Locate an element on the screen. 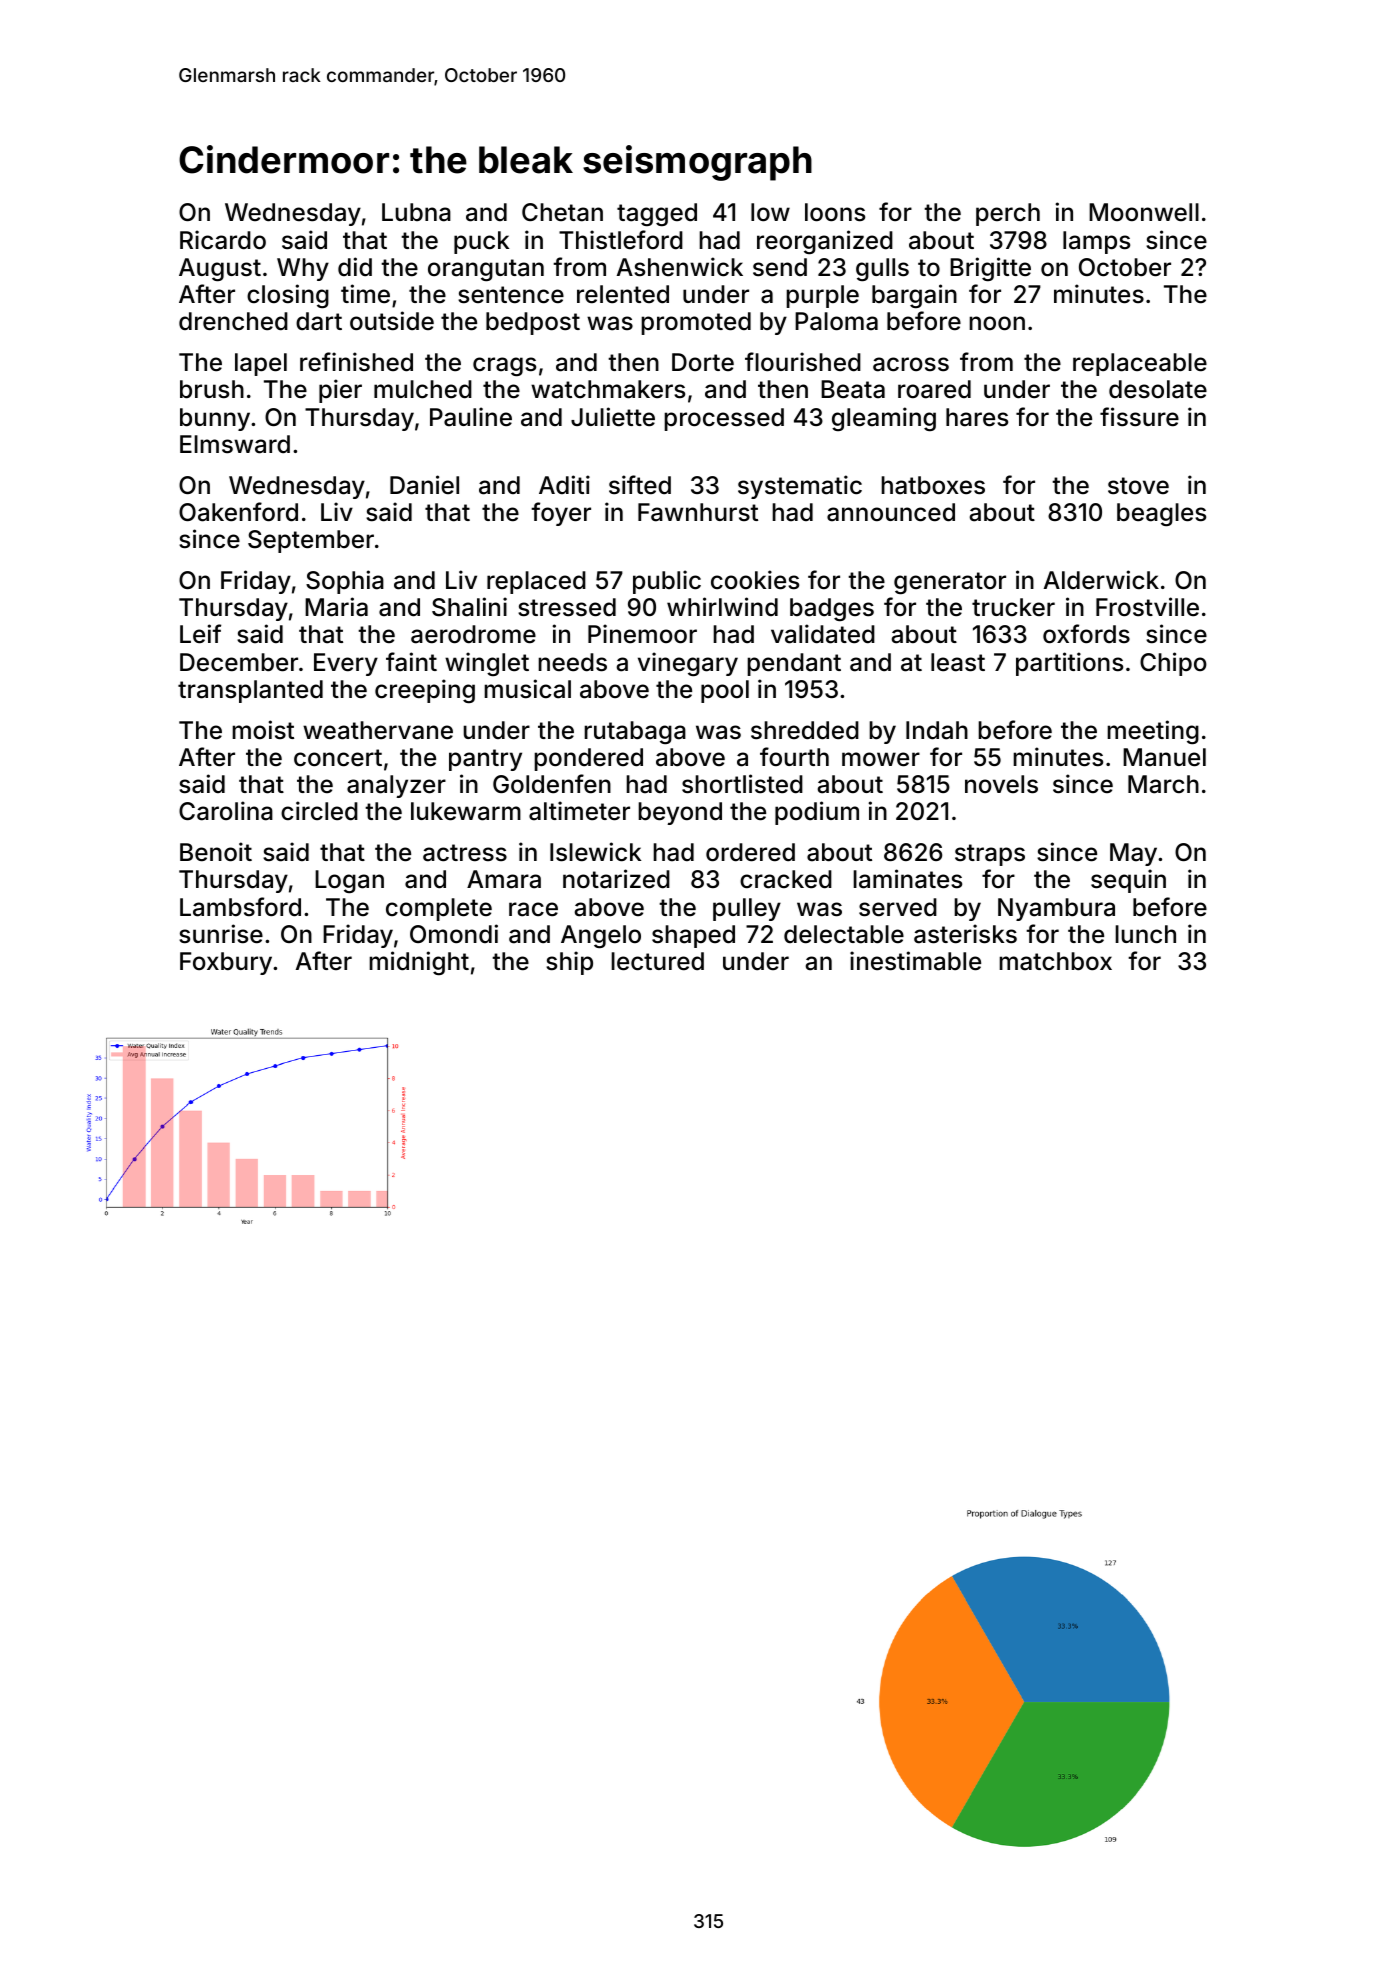  beagles is located at coordinates (1161, 514).
